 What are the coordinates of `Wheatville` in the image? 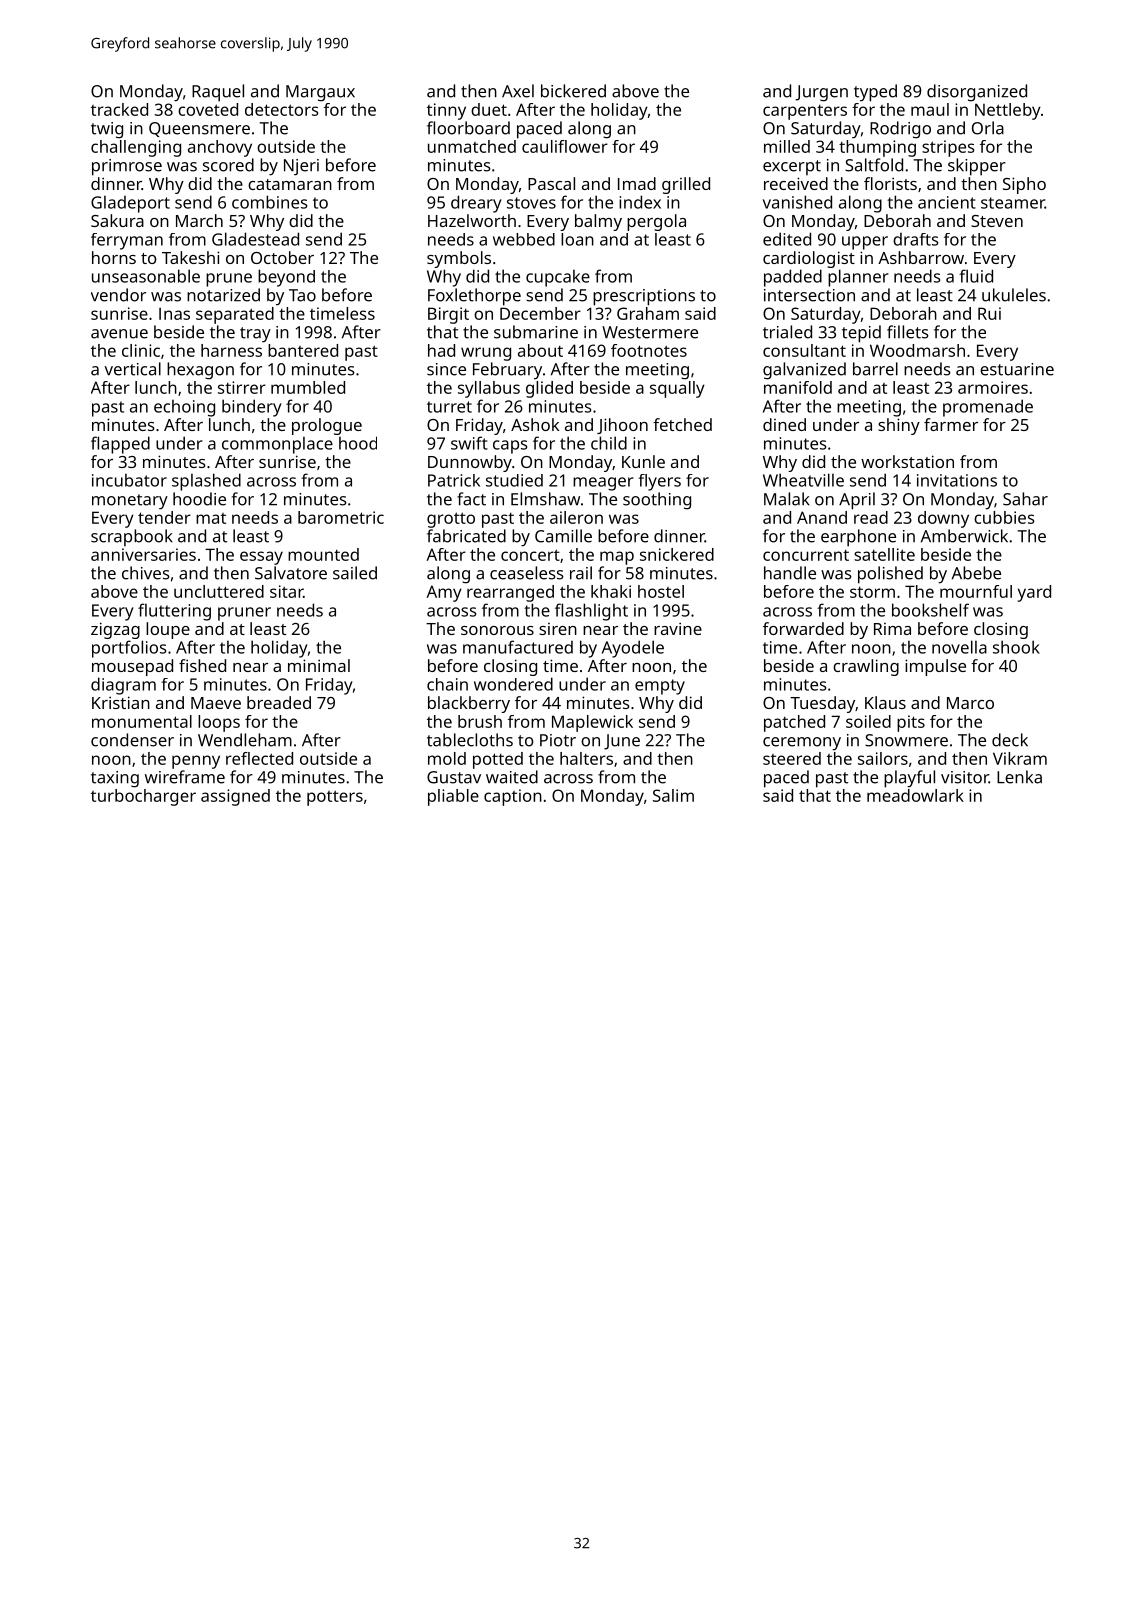 It's located at (803, 480).
